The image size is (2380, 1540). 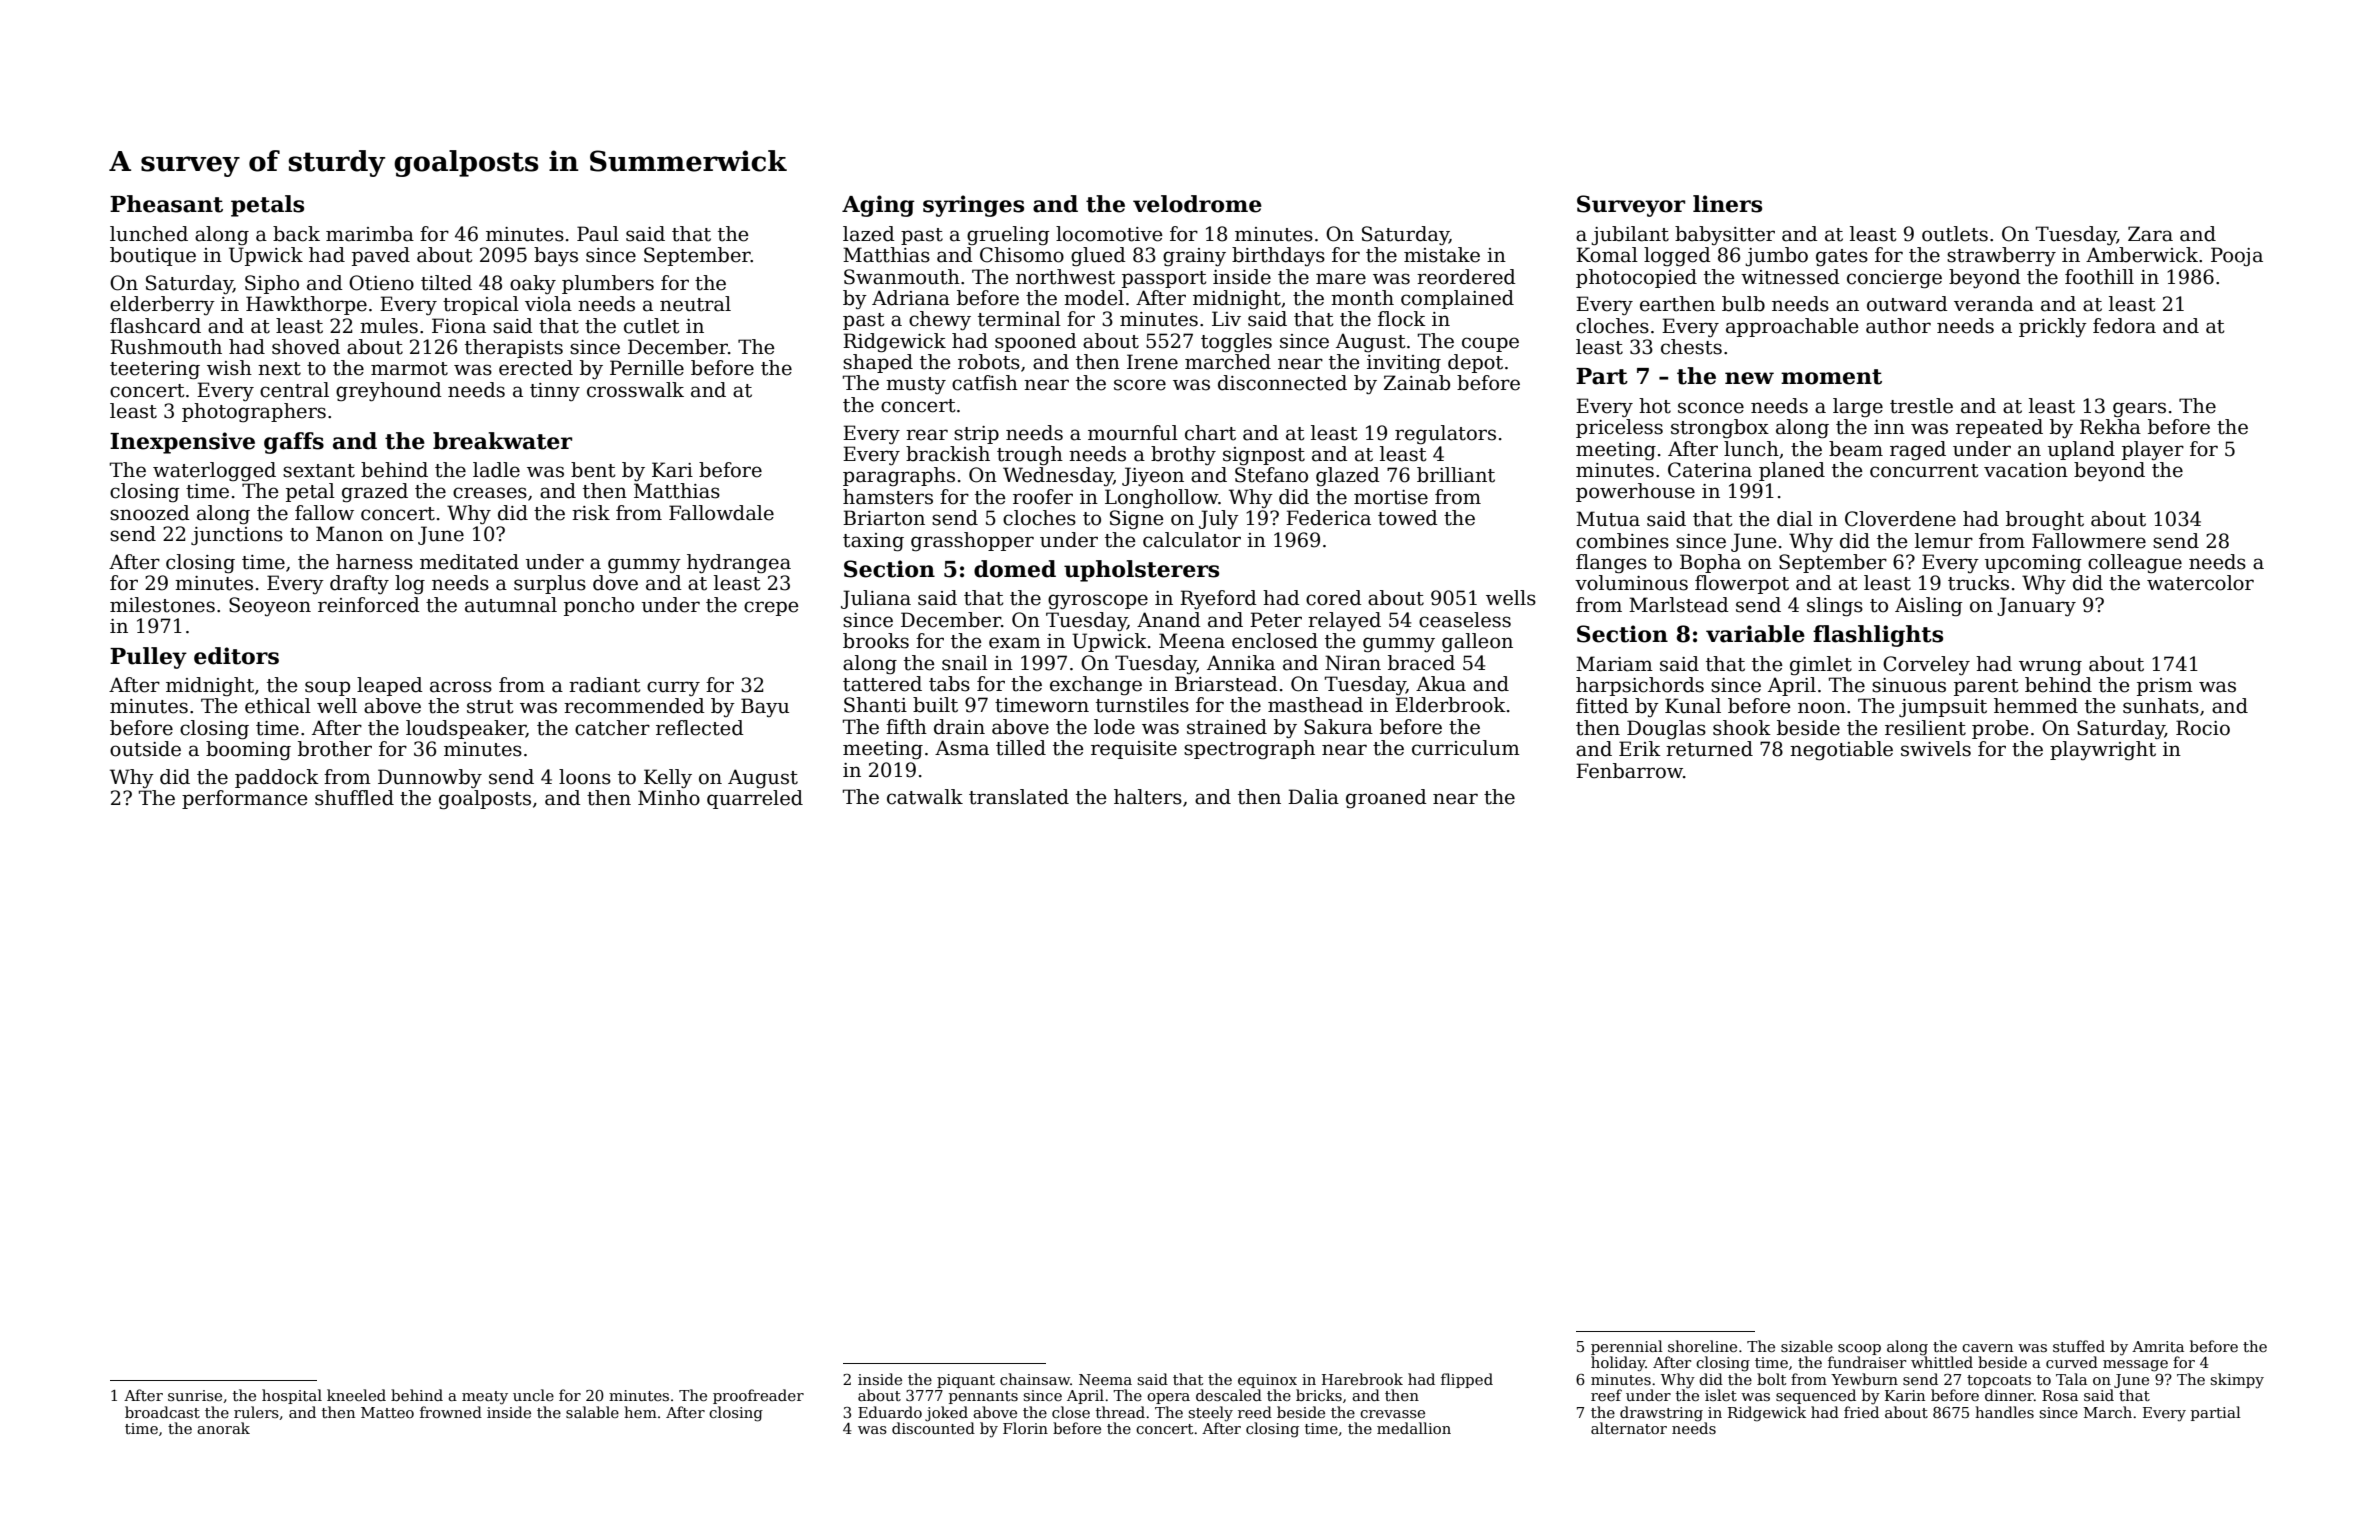 I want to click on requisite, so click(x=1134, y=750).
